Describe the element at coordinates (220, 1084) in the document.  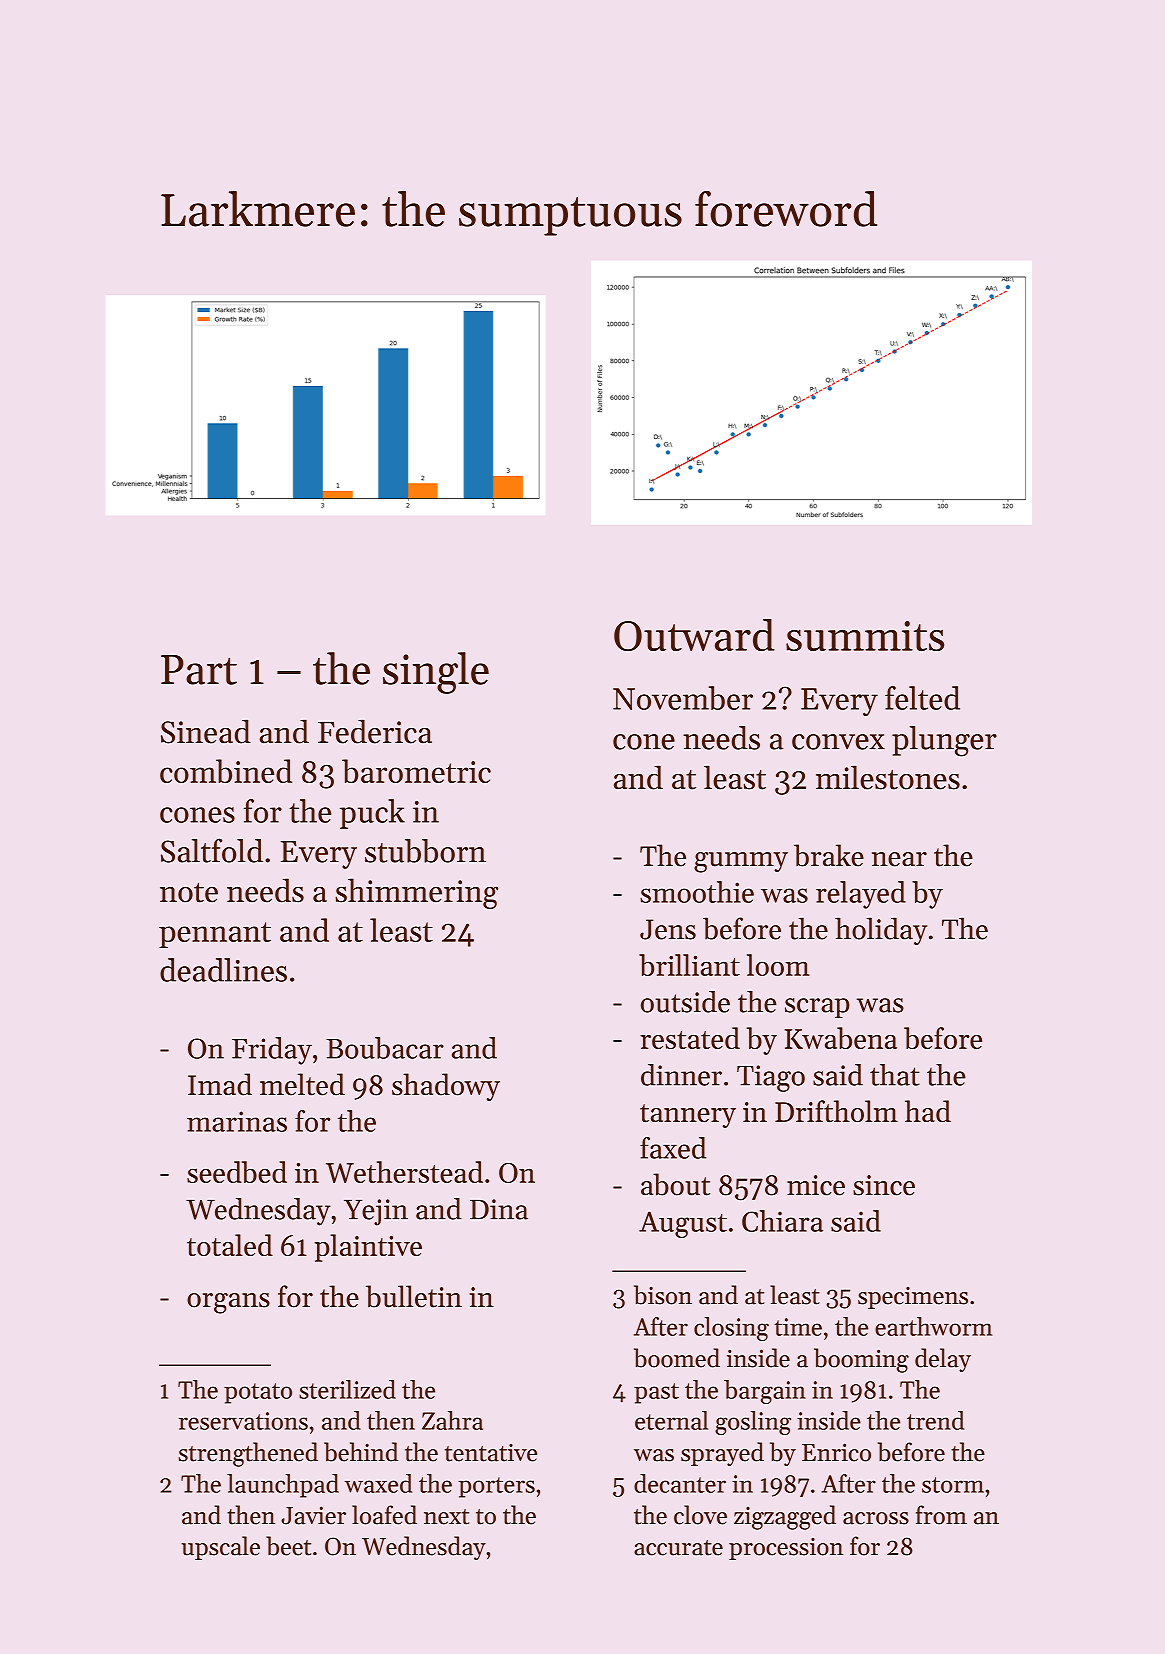
I see `Imad` at that location.
